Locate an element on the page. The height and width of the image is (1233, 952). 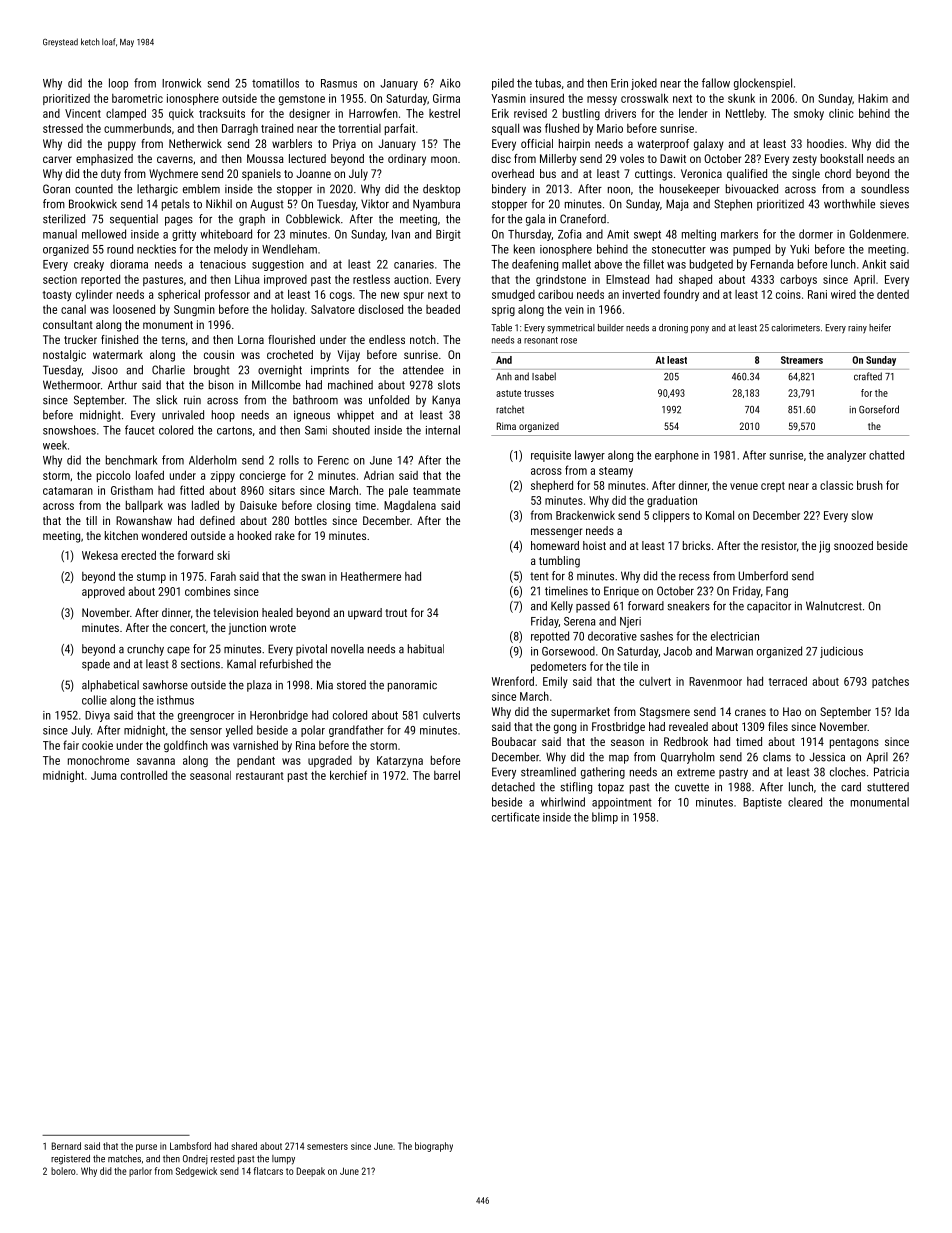
glockenspiel is located at coordinates (763, 84).
